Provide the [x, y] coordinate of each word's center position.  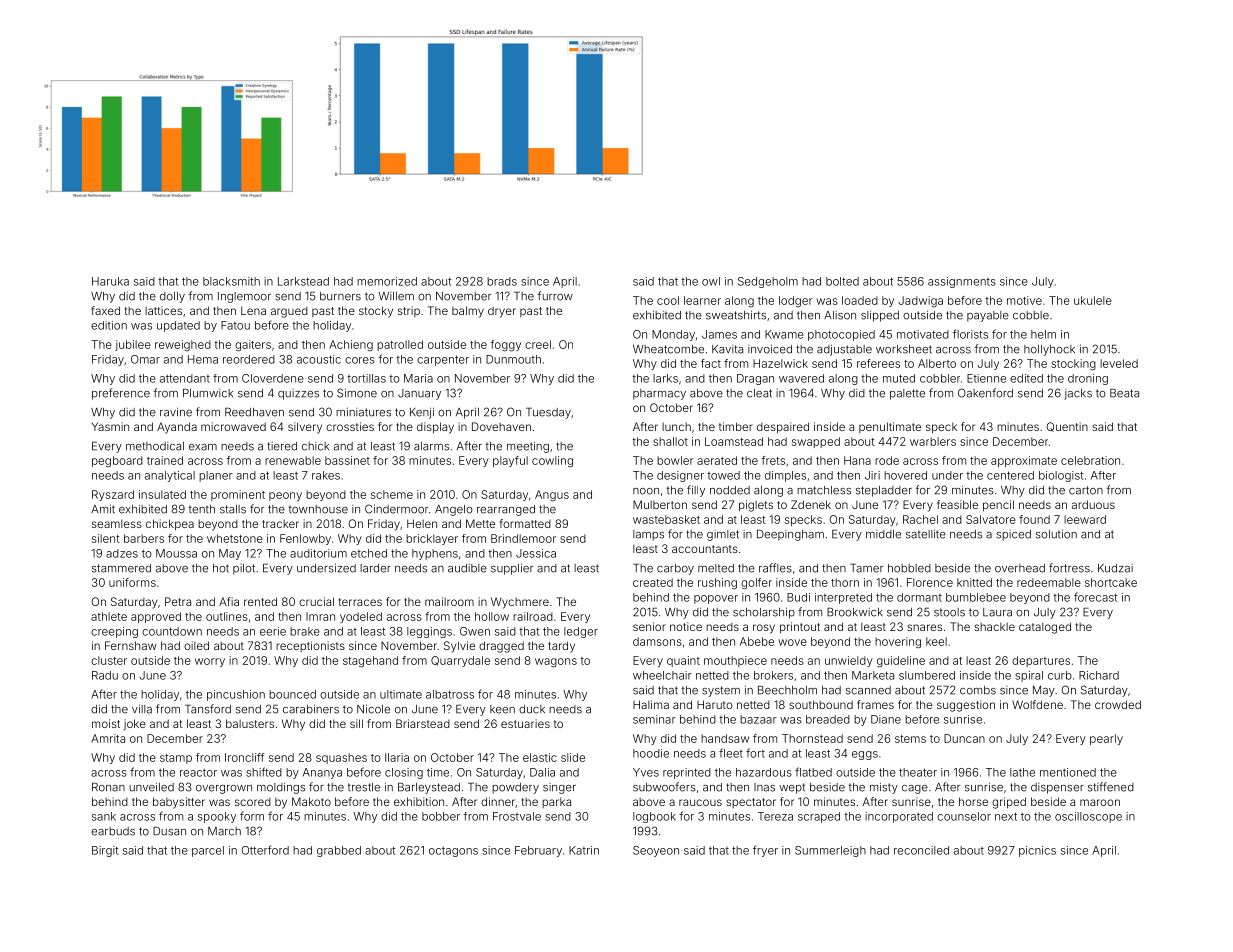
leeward [1085, 519]
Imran [320, 616]
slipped [880, 316]
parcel [208, 851]
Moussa [176, 553]
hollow [492, 616]
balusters [250, 723]
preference [121, 394]
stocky [376, 312]
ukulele [1093, 300]
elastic [540, 757]
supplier [512, 569]
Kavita [727, 349]
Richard [1099, 675]
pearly [1106, 739]
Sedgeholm [768, 282]
